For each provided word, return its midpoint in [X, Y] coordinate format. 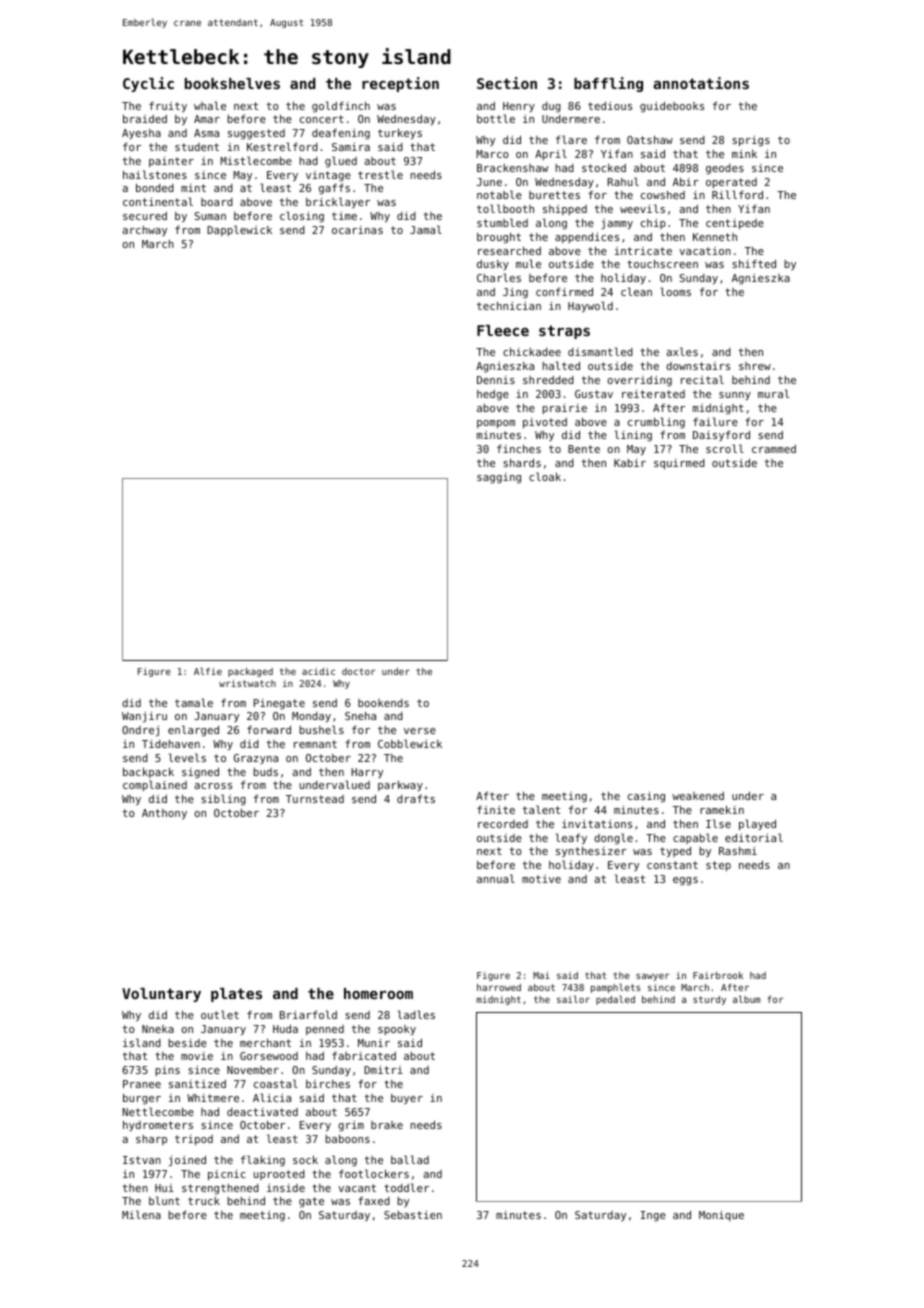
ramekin [722, 809]
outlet [220, 1014]
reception [400, 84]
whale [210, 105]
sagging [499, 478]
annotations [701, 83]
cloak [545, 476]
